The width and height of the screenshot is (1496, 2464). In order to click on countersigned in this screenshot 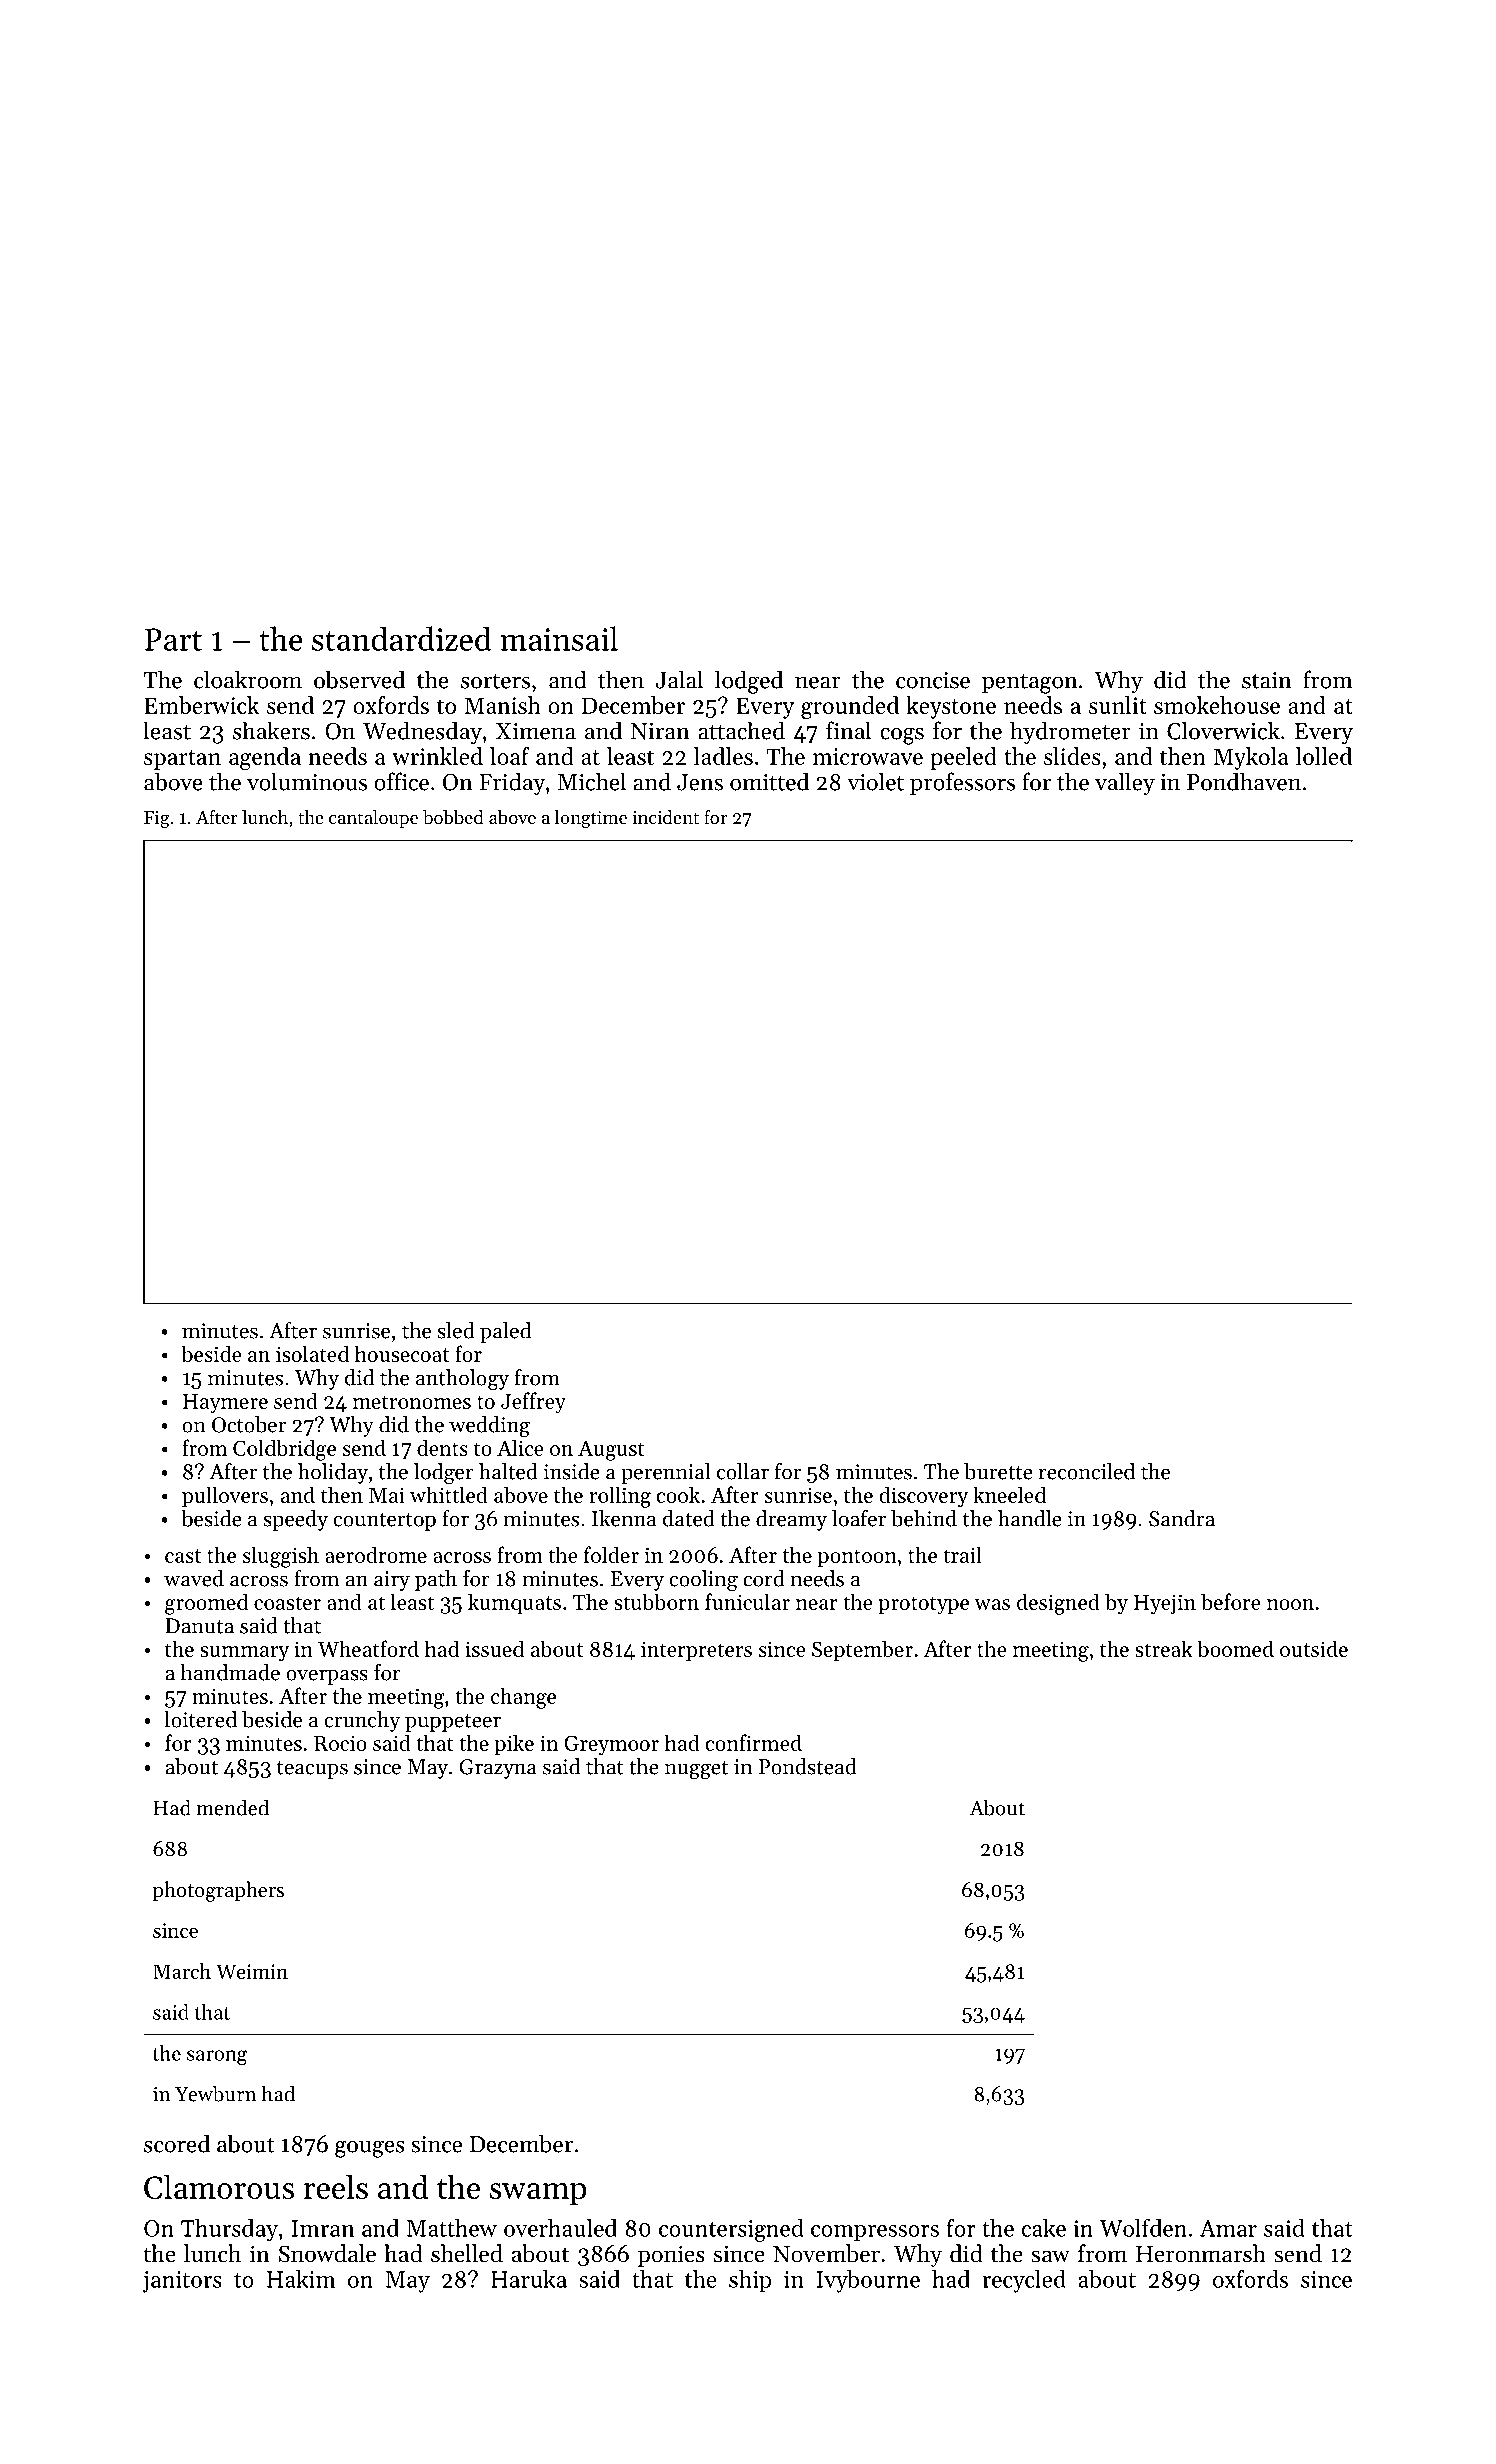, I will do `click(731, 2230)`.
